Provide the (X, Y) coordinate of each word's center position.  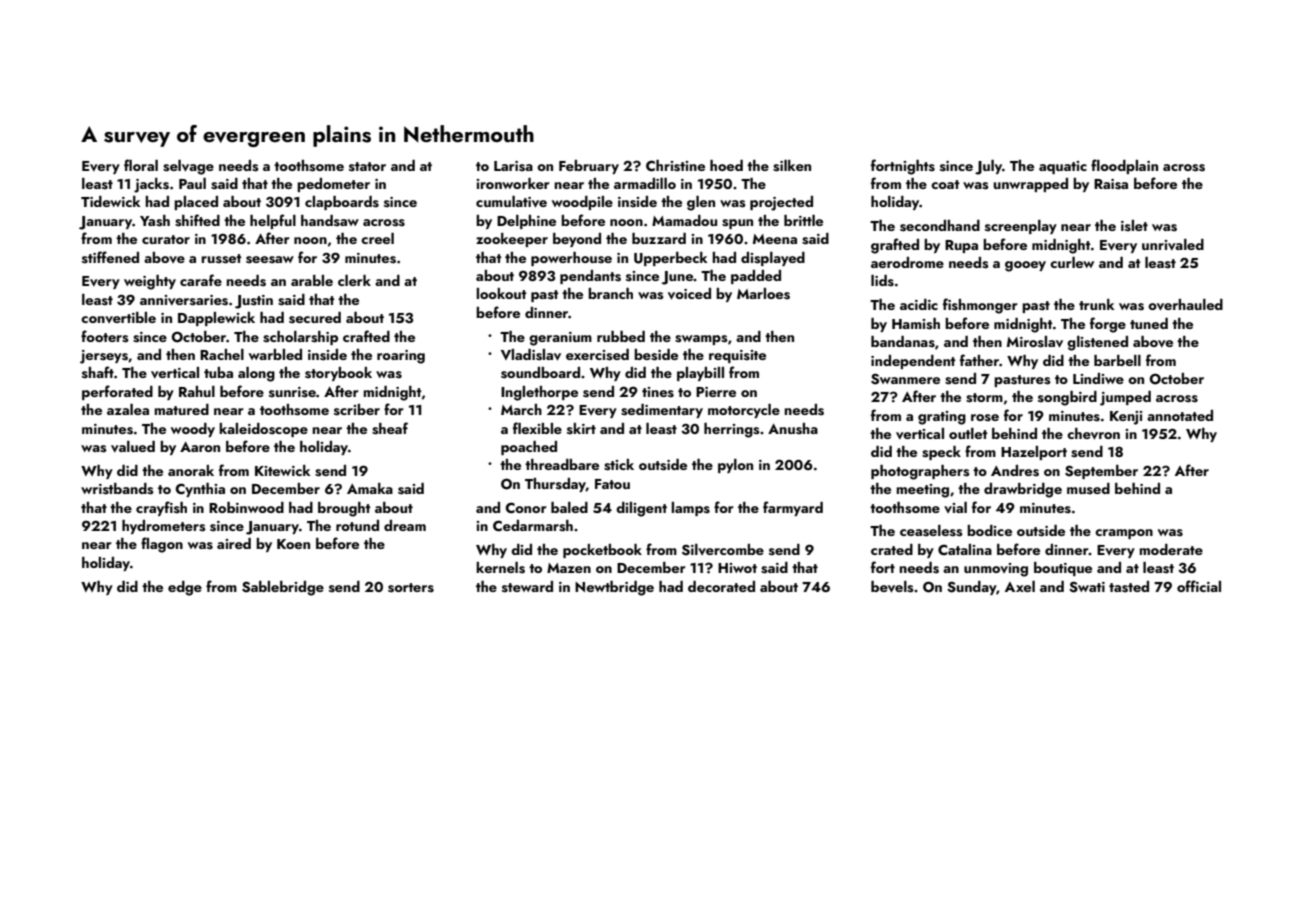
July (988, 167)
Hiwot (737, 568)
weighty (150, 282)
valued (133, 446)
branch (610, 293)
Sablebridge (283, 588)
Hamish (916, 324)
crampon (1124, 534)
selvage (188, 167)
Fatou (612, 484)
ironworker (513, 183)
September (1101, 472)
